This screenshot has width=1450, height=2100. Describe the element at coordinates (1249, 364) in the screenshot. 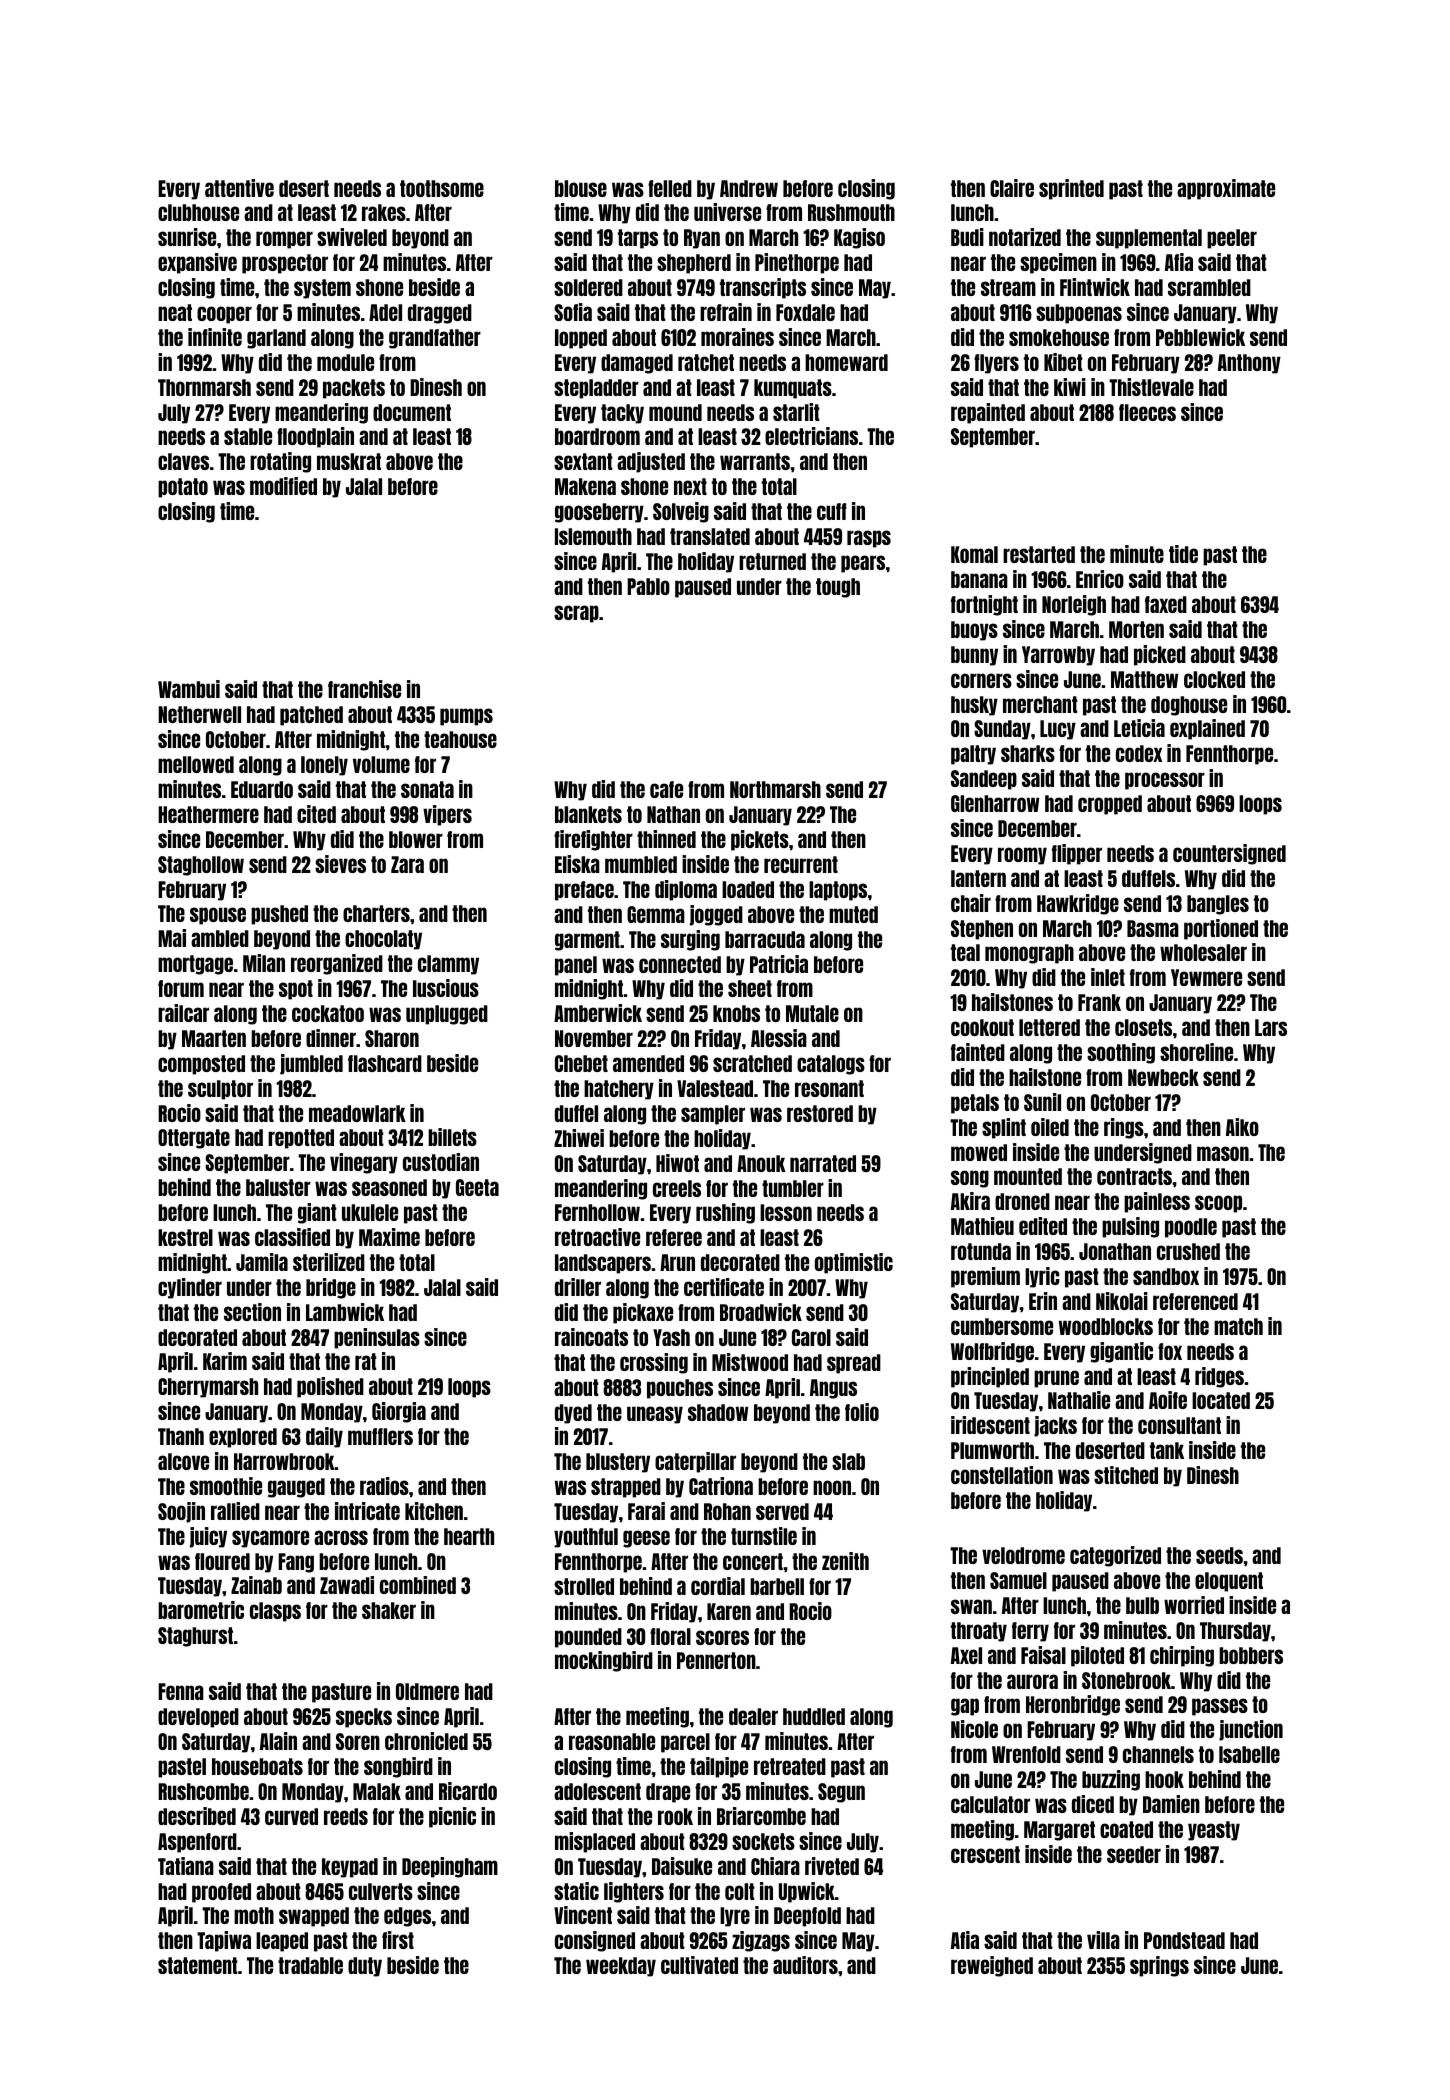

I see `Anthony` at that location.
